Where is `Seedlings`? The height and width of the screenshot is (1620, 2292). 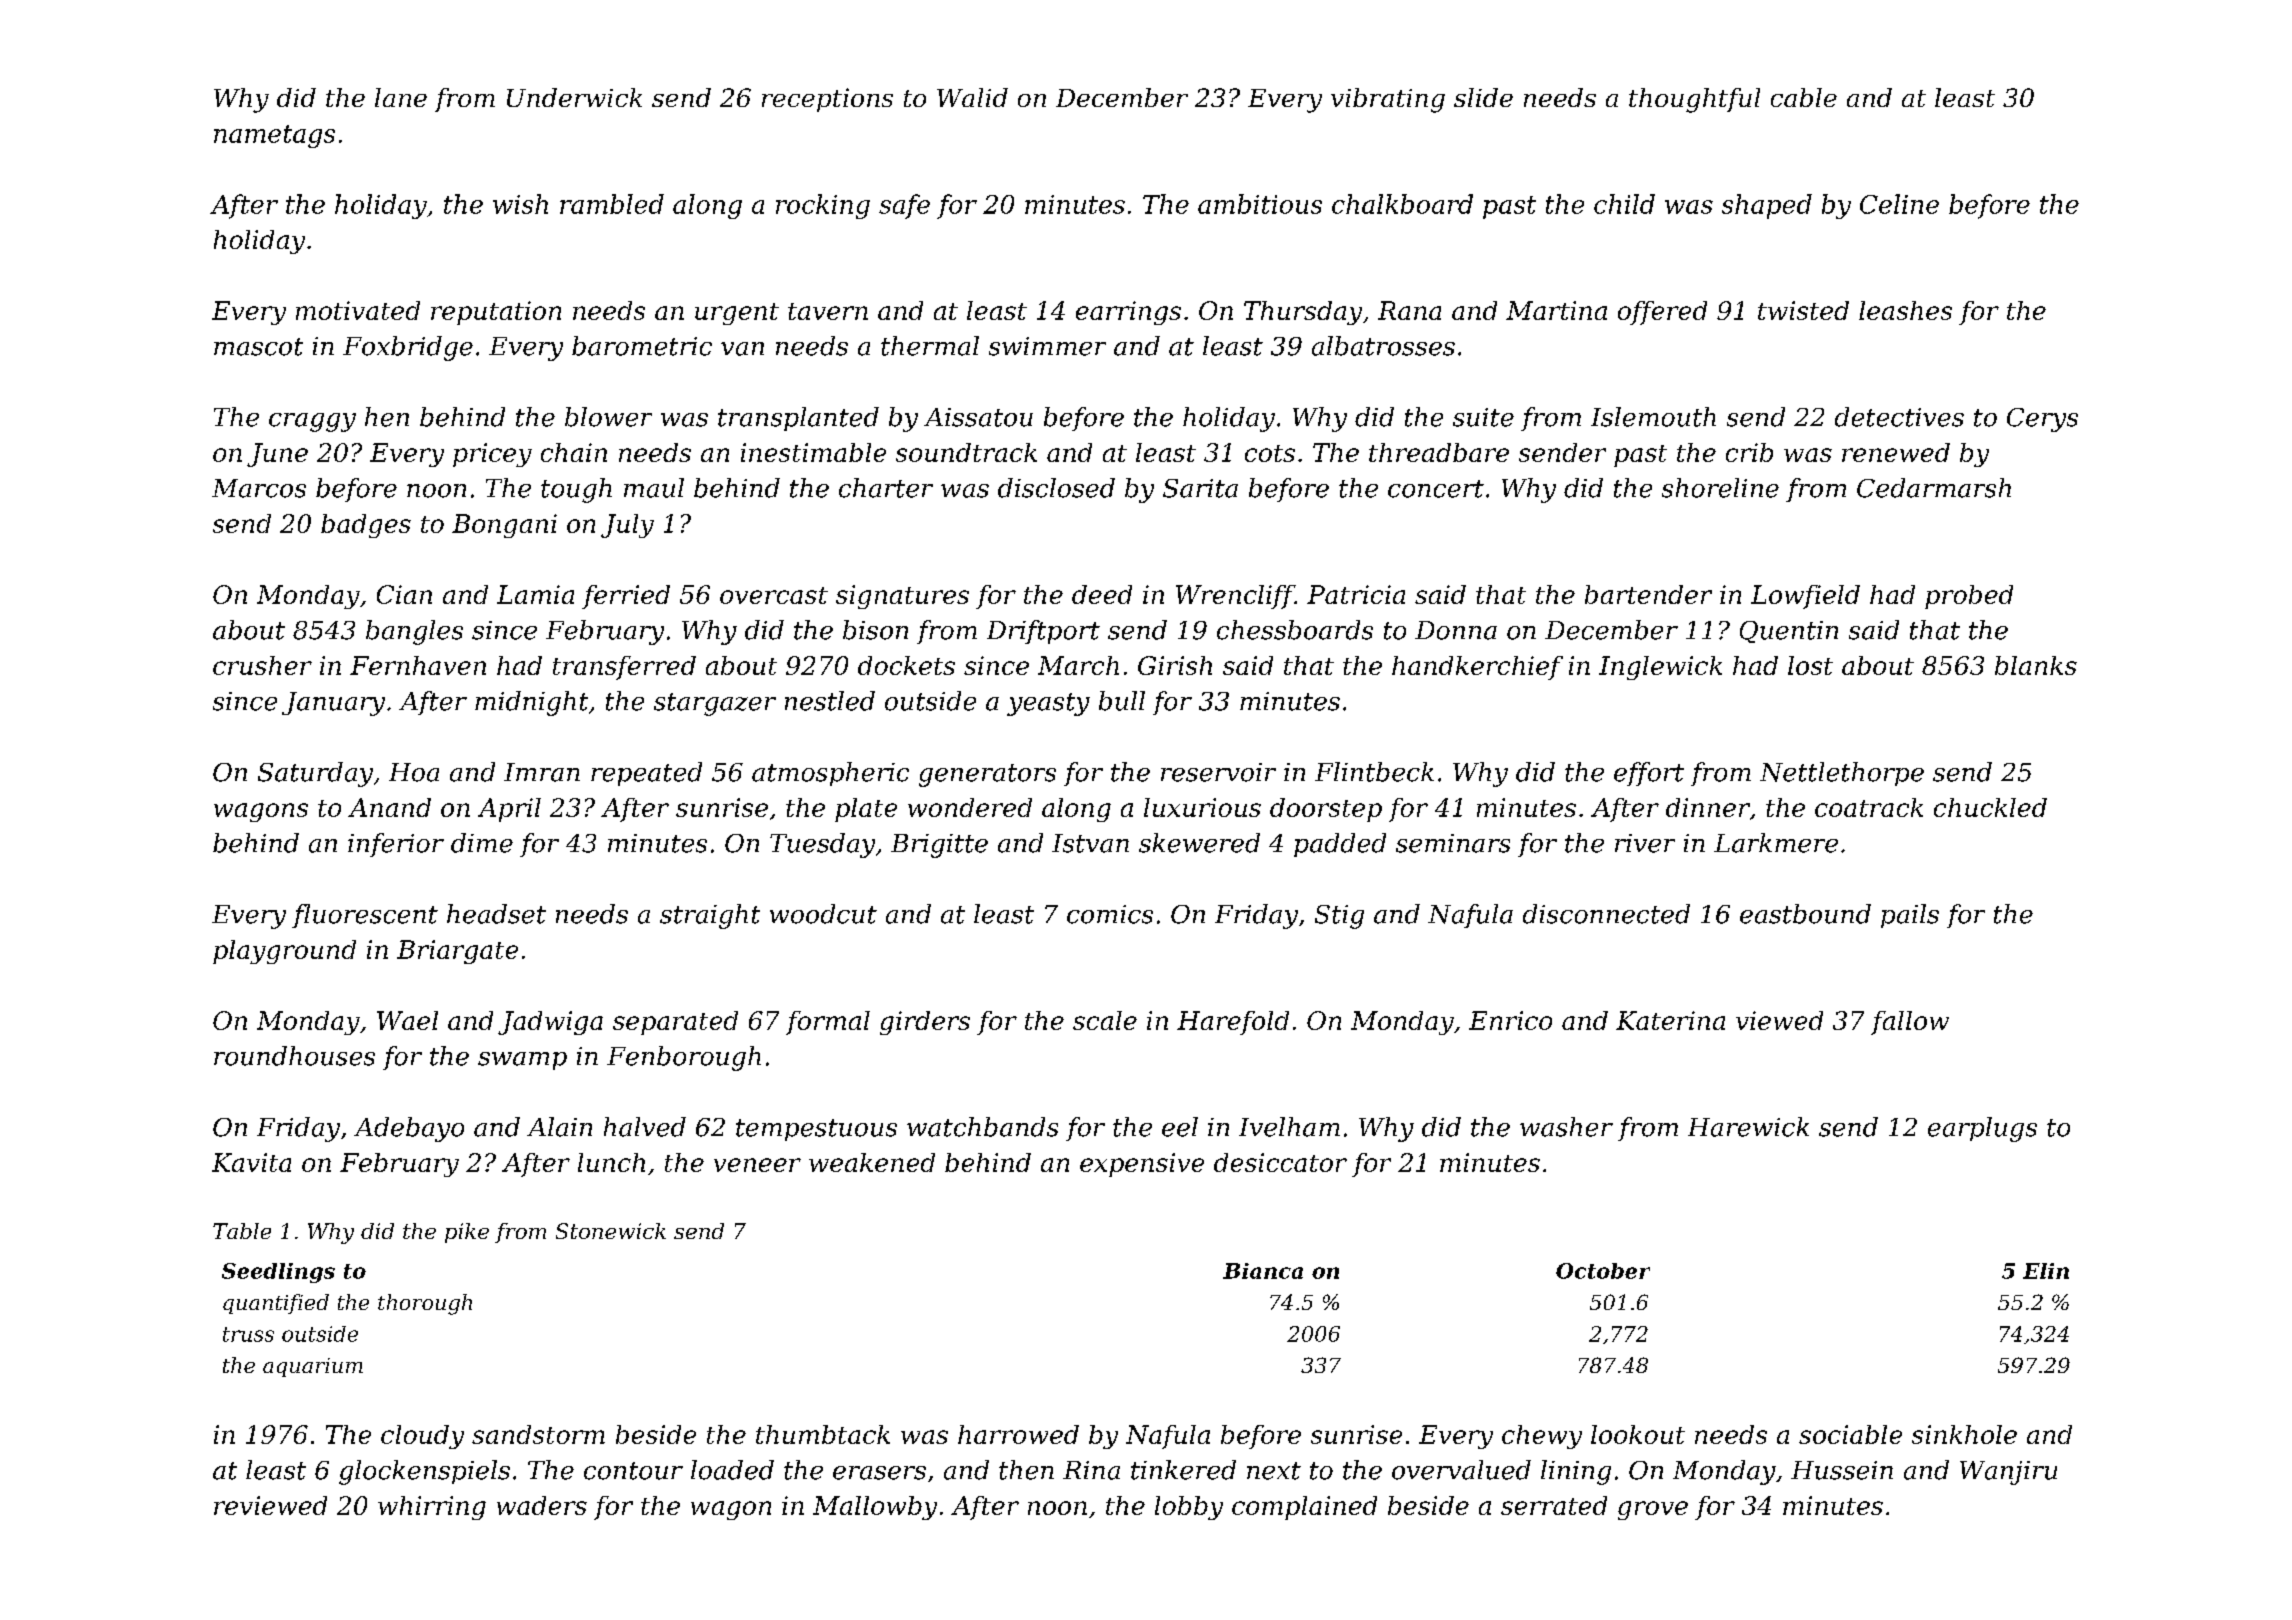 Seedlings is located at coordinates (278, 1273).
